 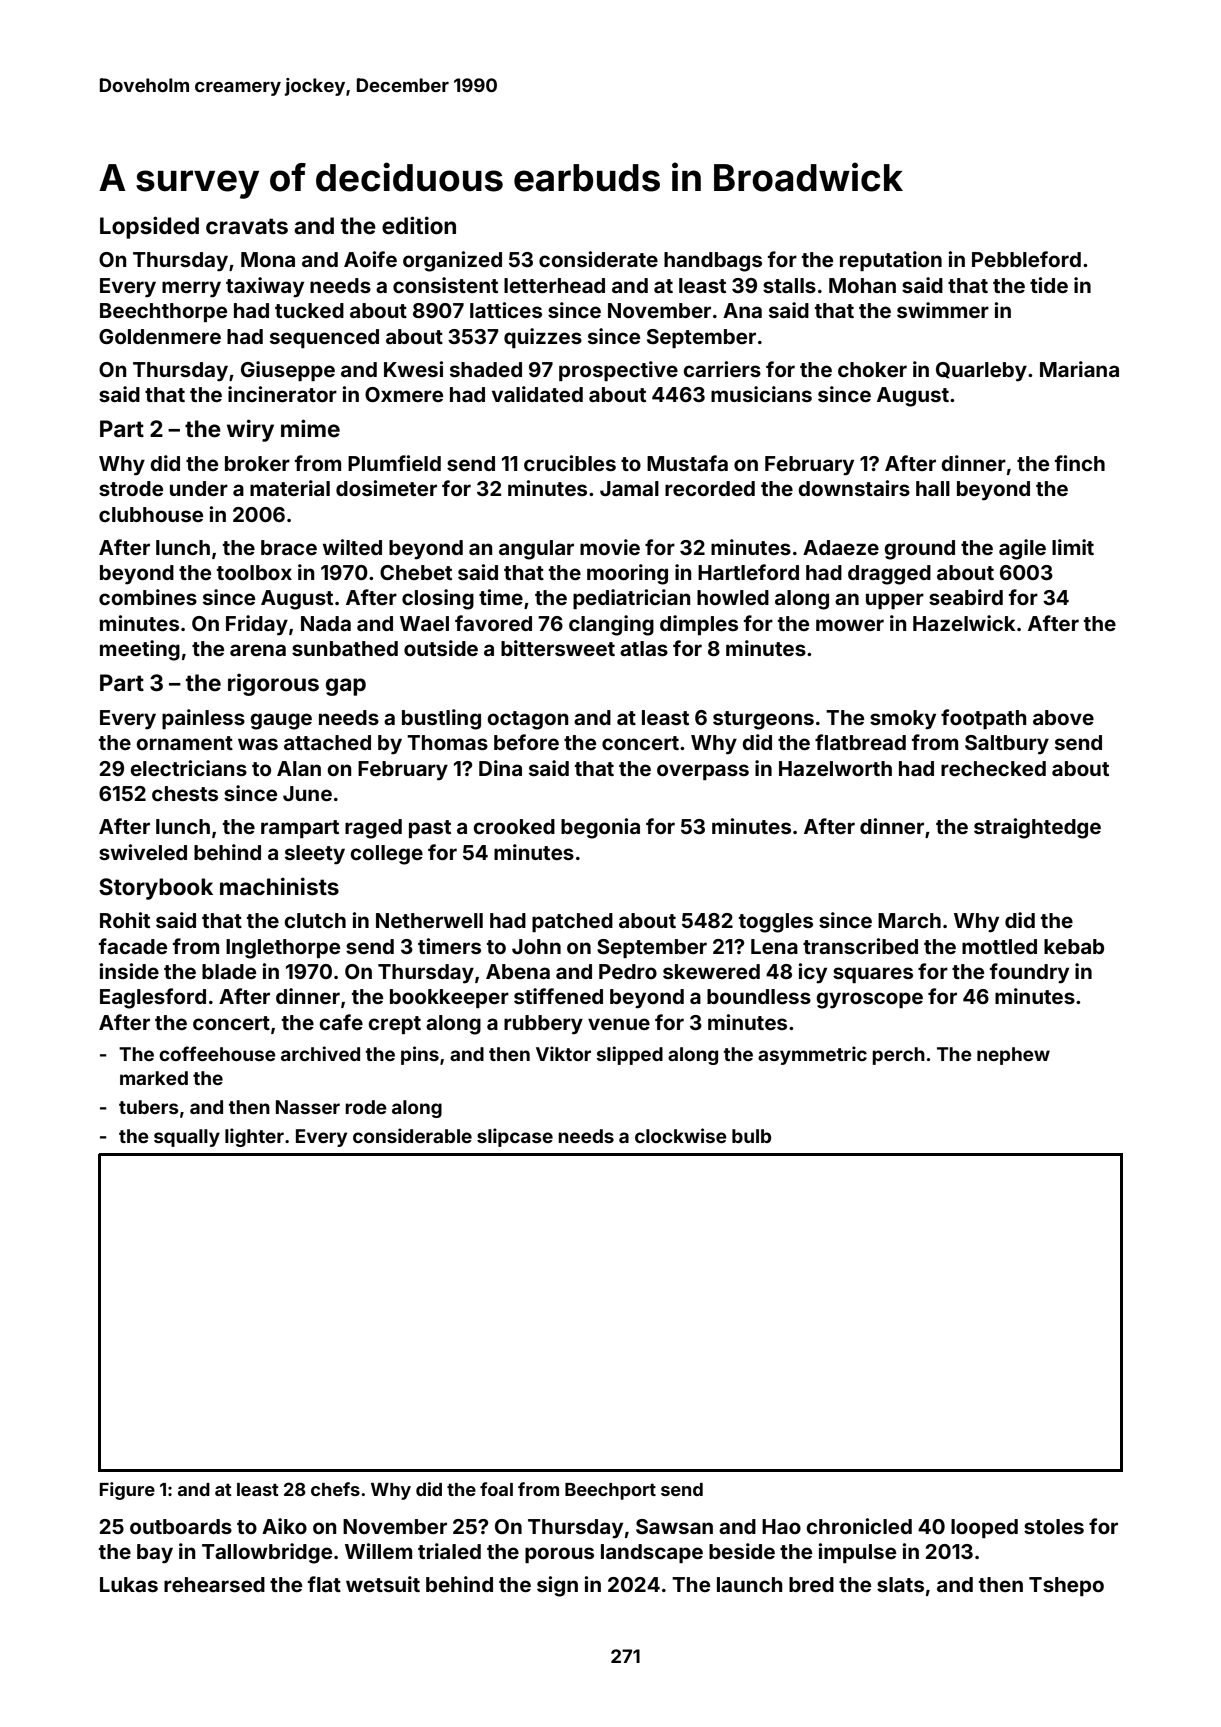 I want to click on nephew, so click(x=1013, y=1056).
